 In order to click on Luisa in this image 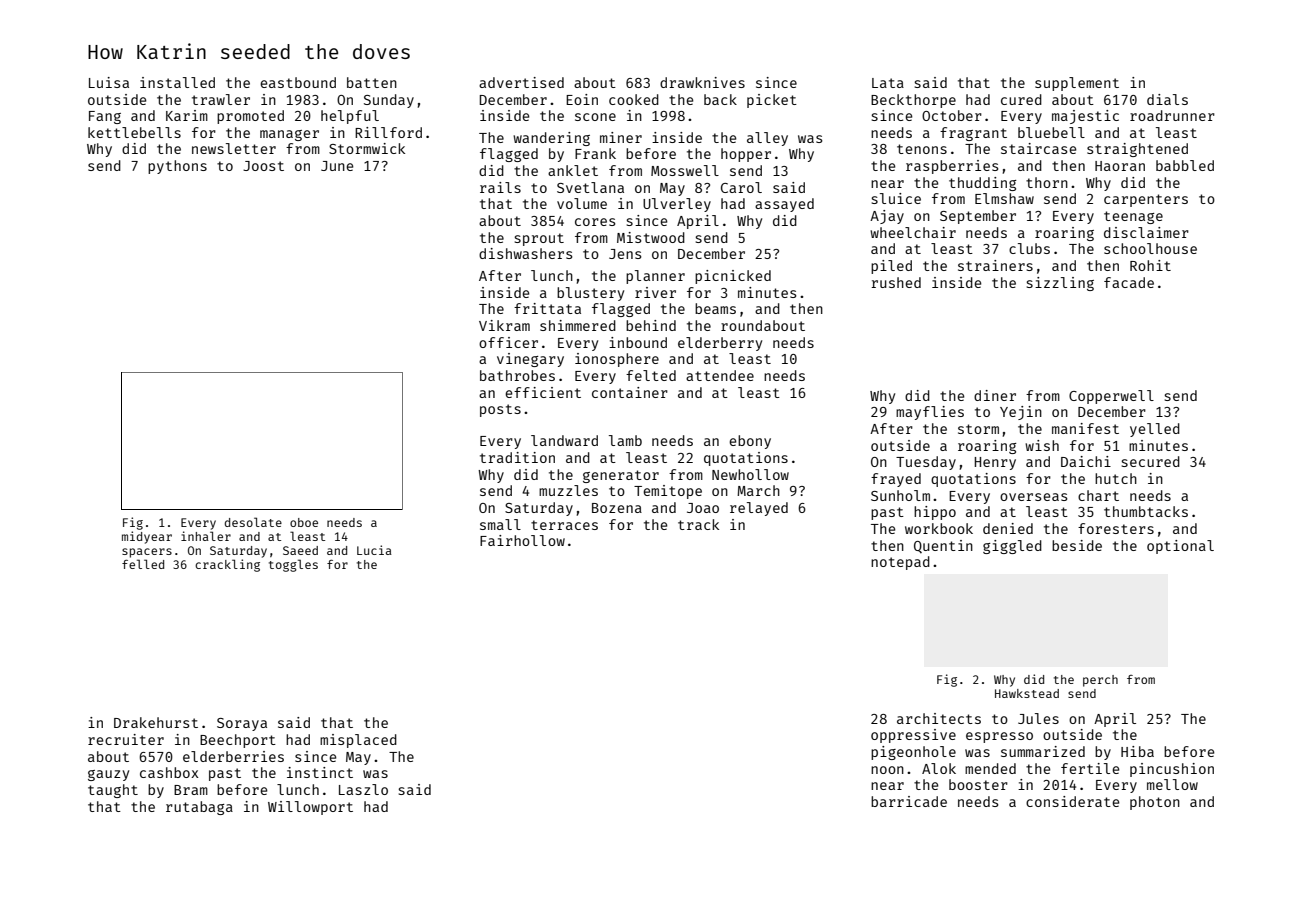, I will do `click(109, 82)`.
